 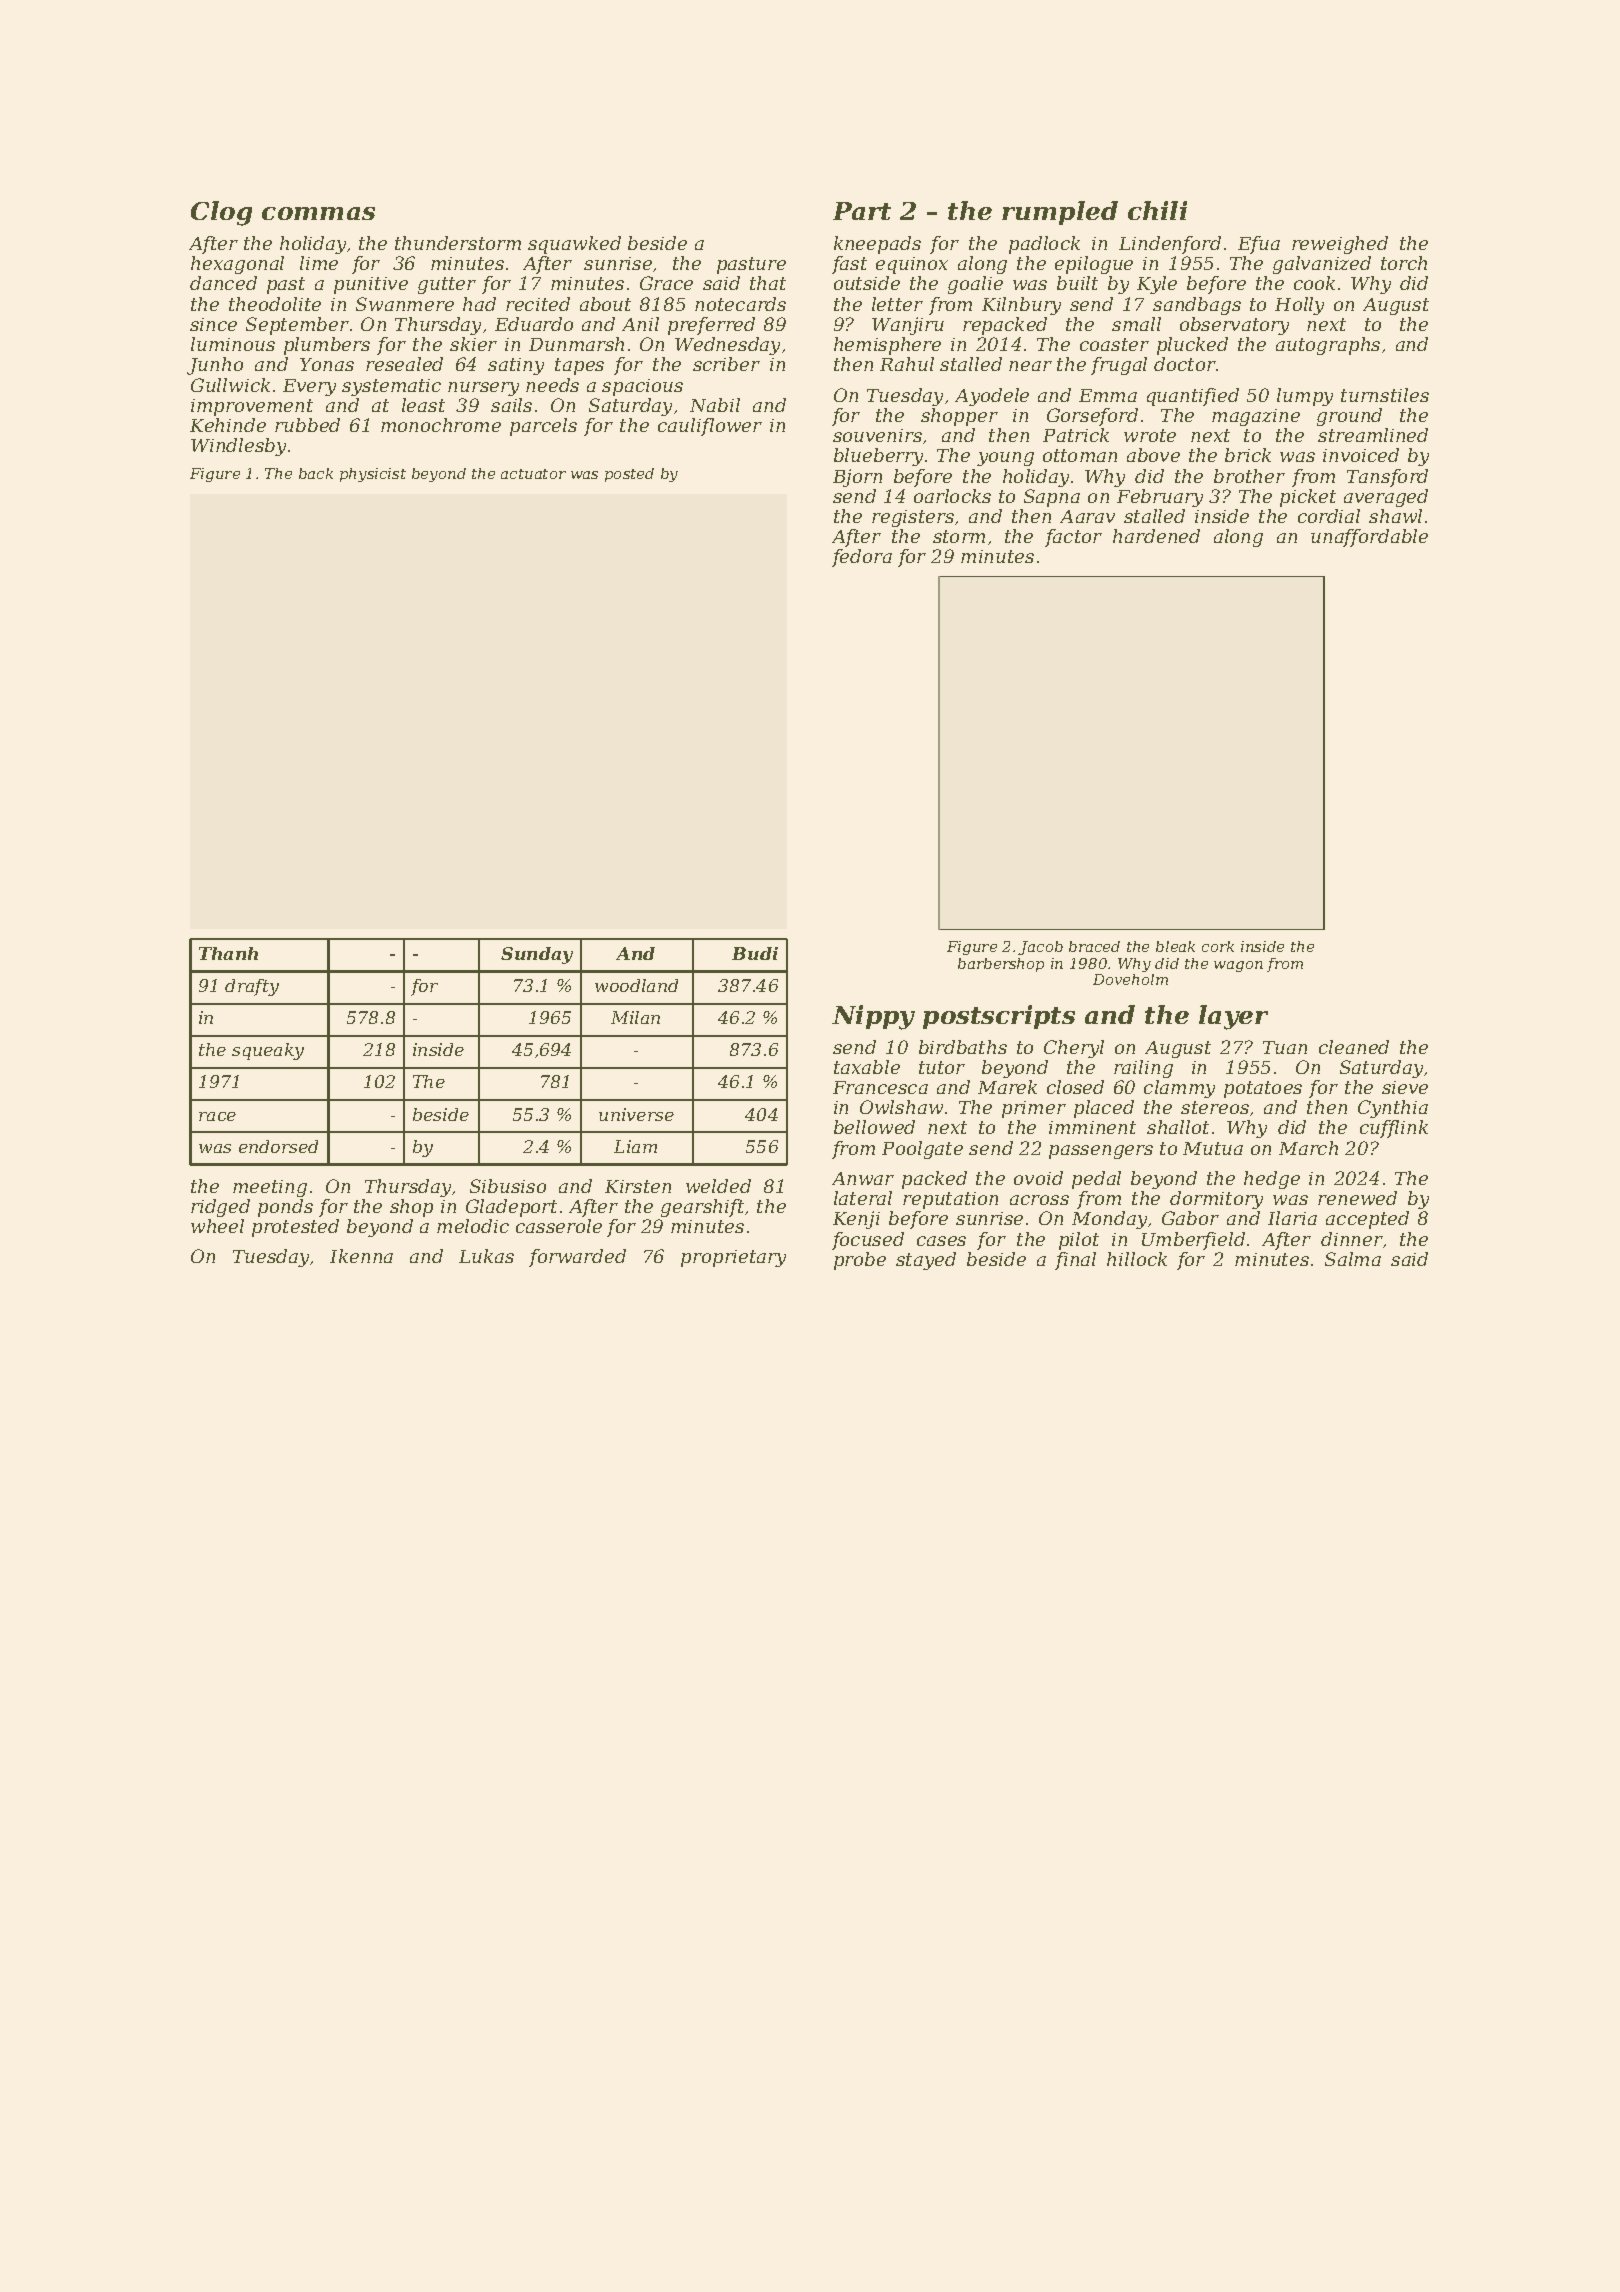 What do you see at coordinates (1157, 210) in the page?
I see `chili` at bounding box center [1157, 210].
